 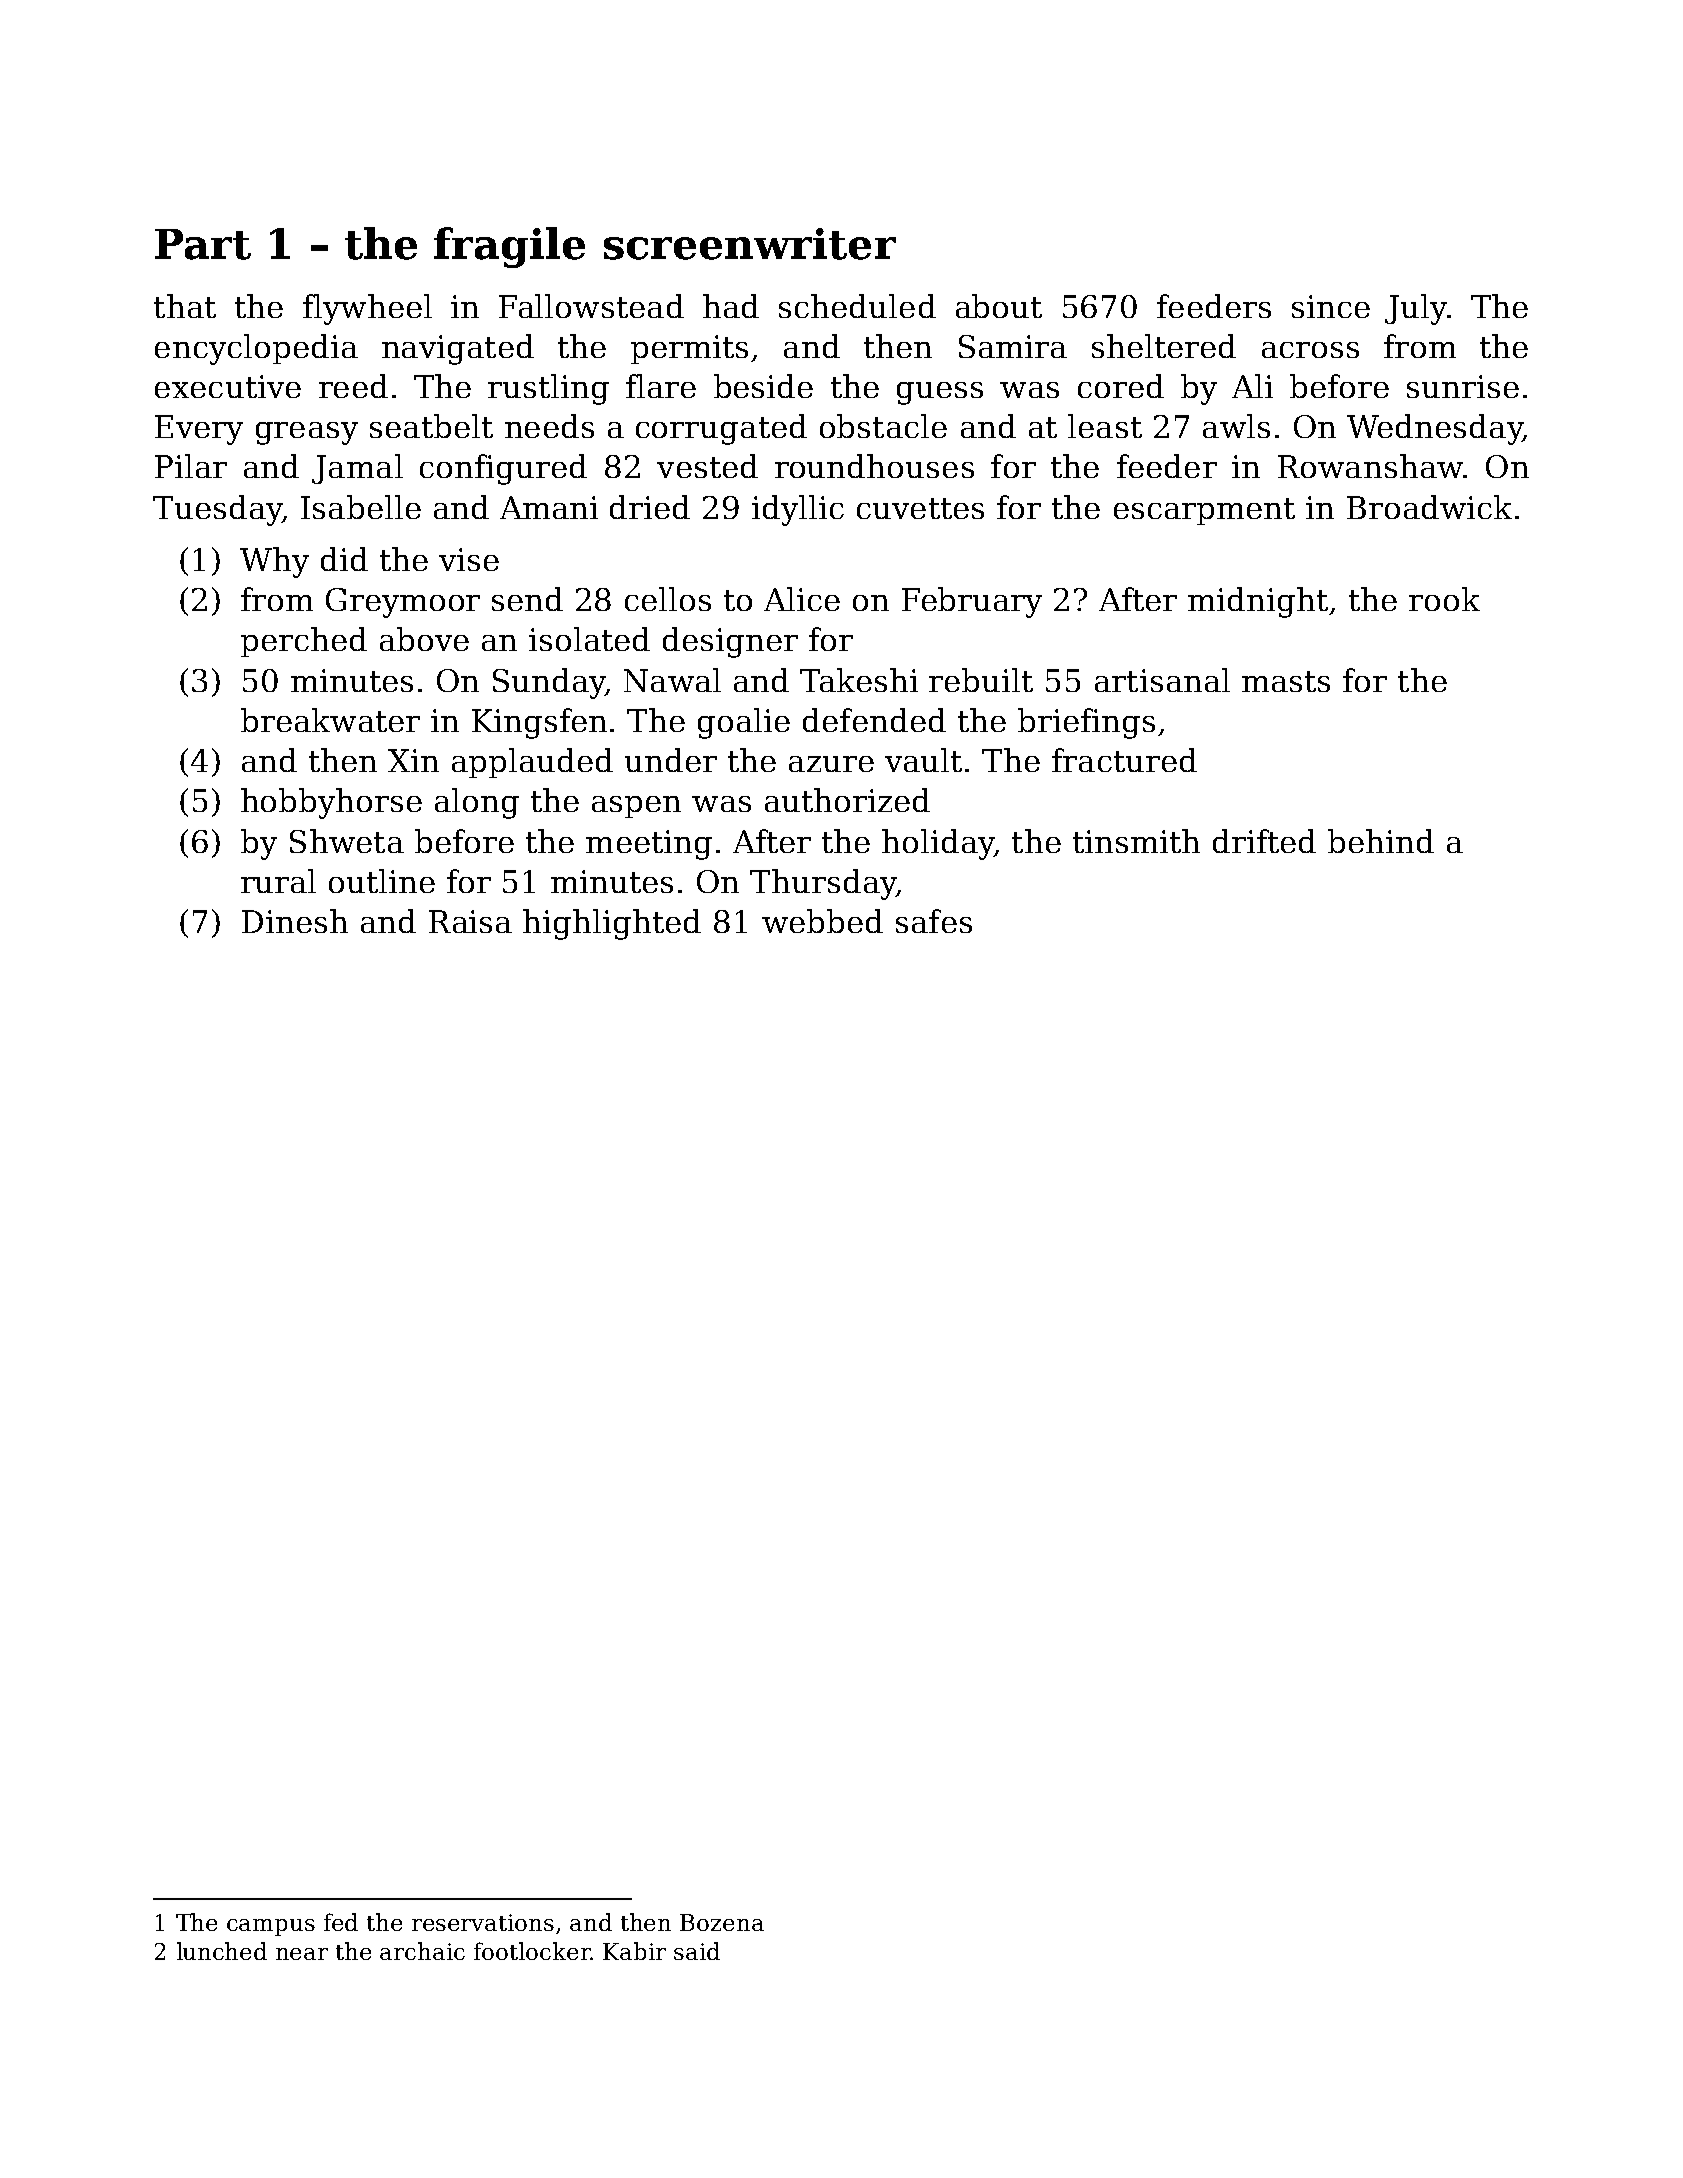 I want to click on Bozena, so click(x=722, y=1922).
